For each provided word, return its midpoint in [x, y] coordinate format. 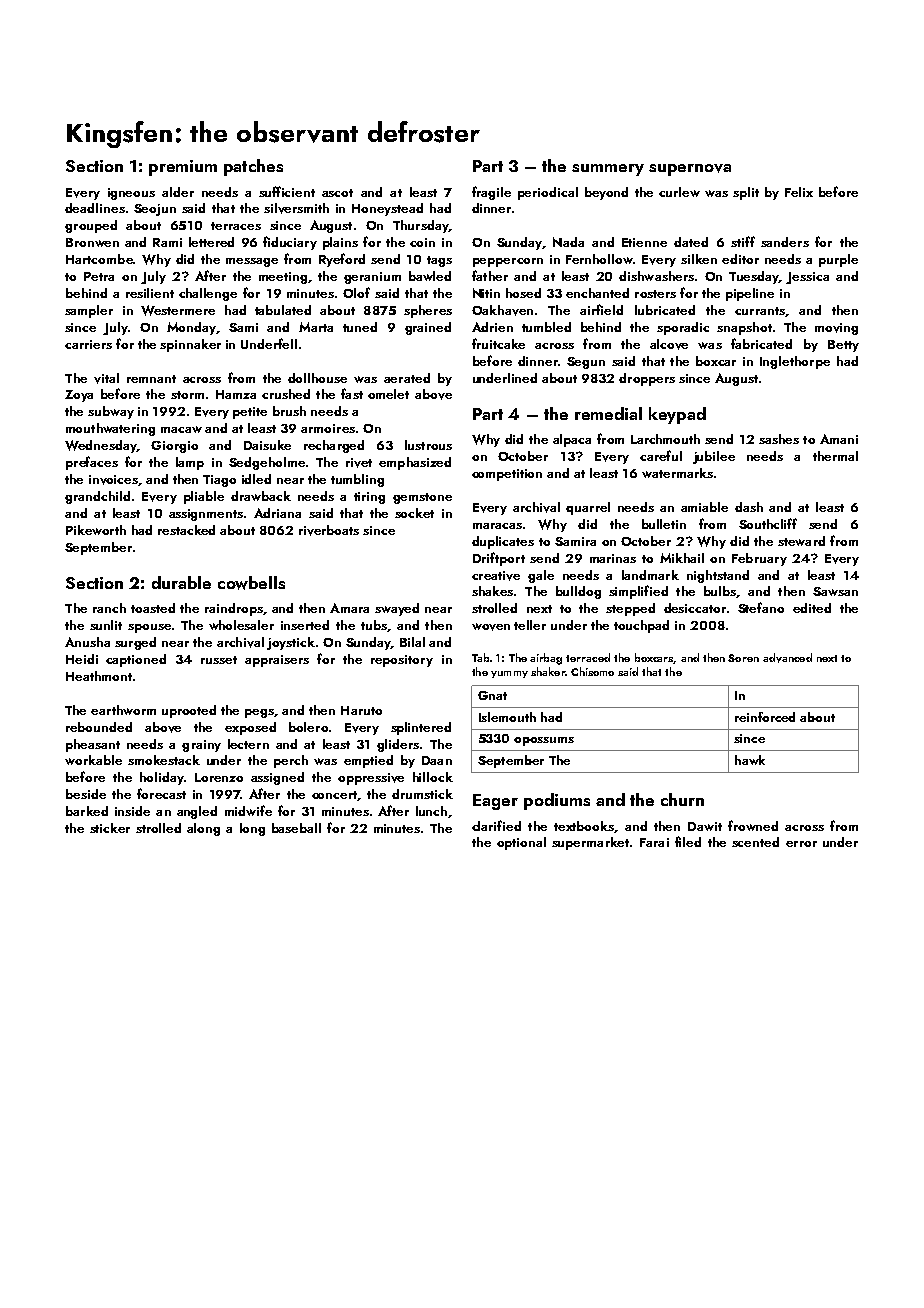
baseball [296, 828]
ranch [109, 608]
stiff [743, 241]
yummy [509, 674]
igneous [131, 194]
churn [682, 799]
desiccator [695, 608]
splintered [421, 728]
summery [608, 170]
